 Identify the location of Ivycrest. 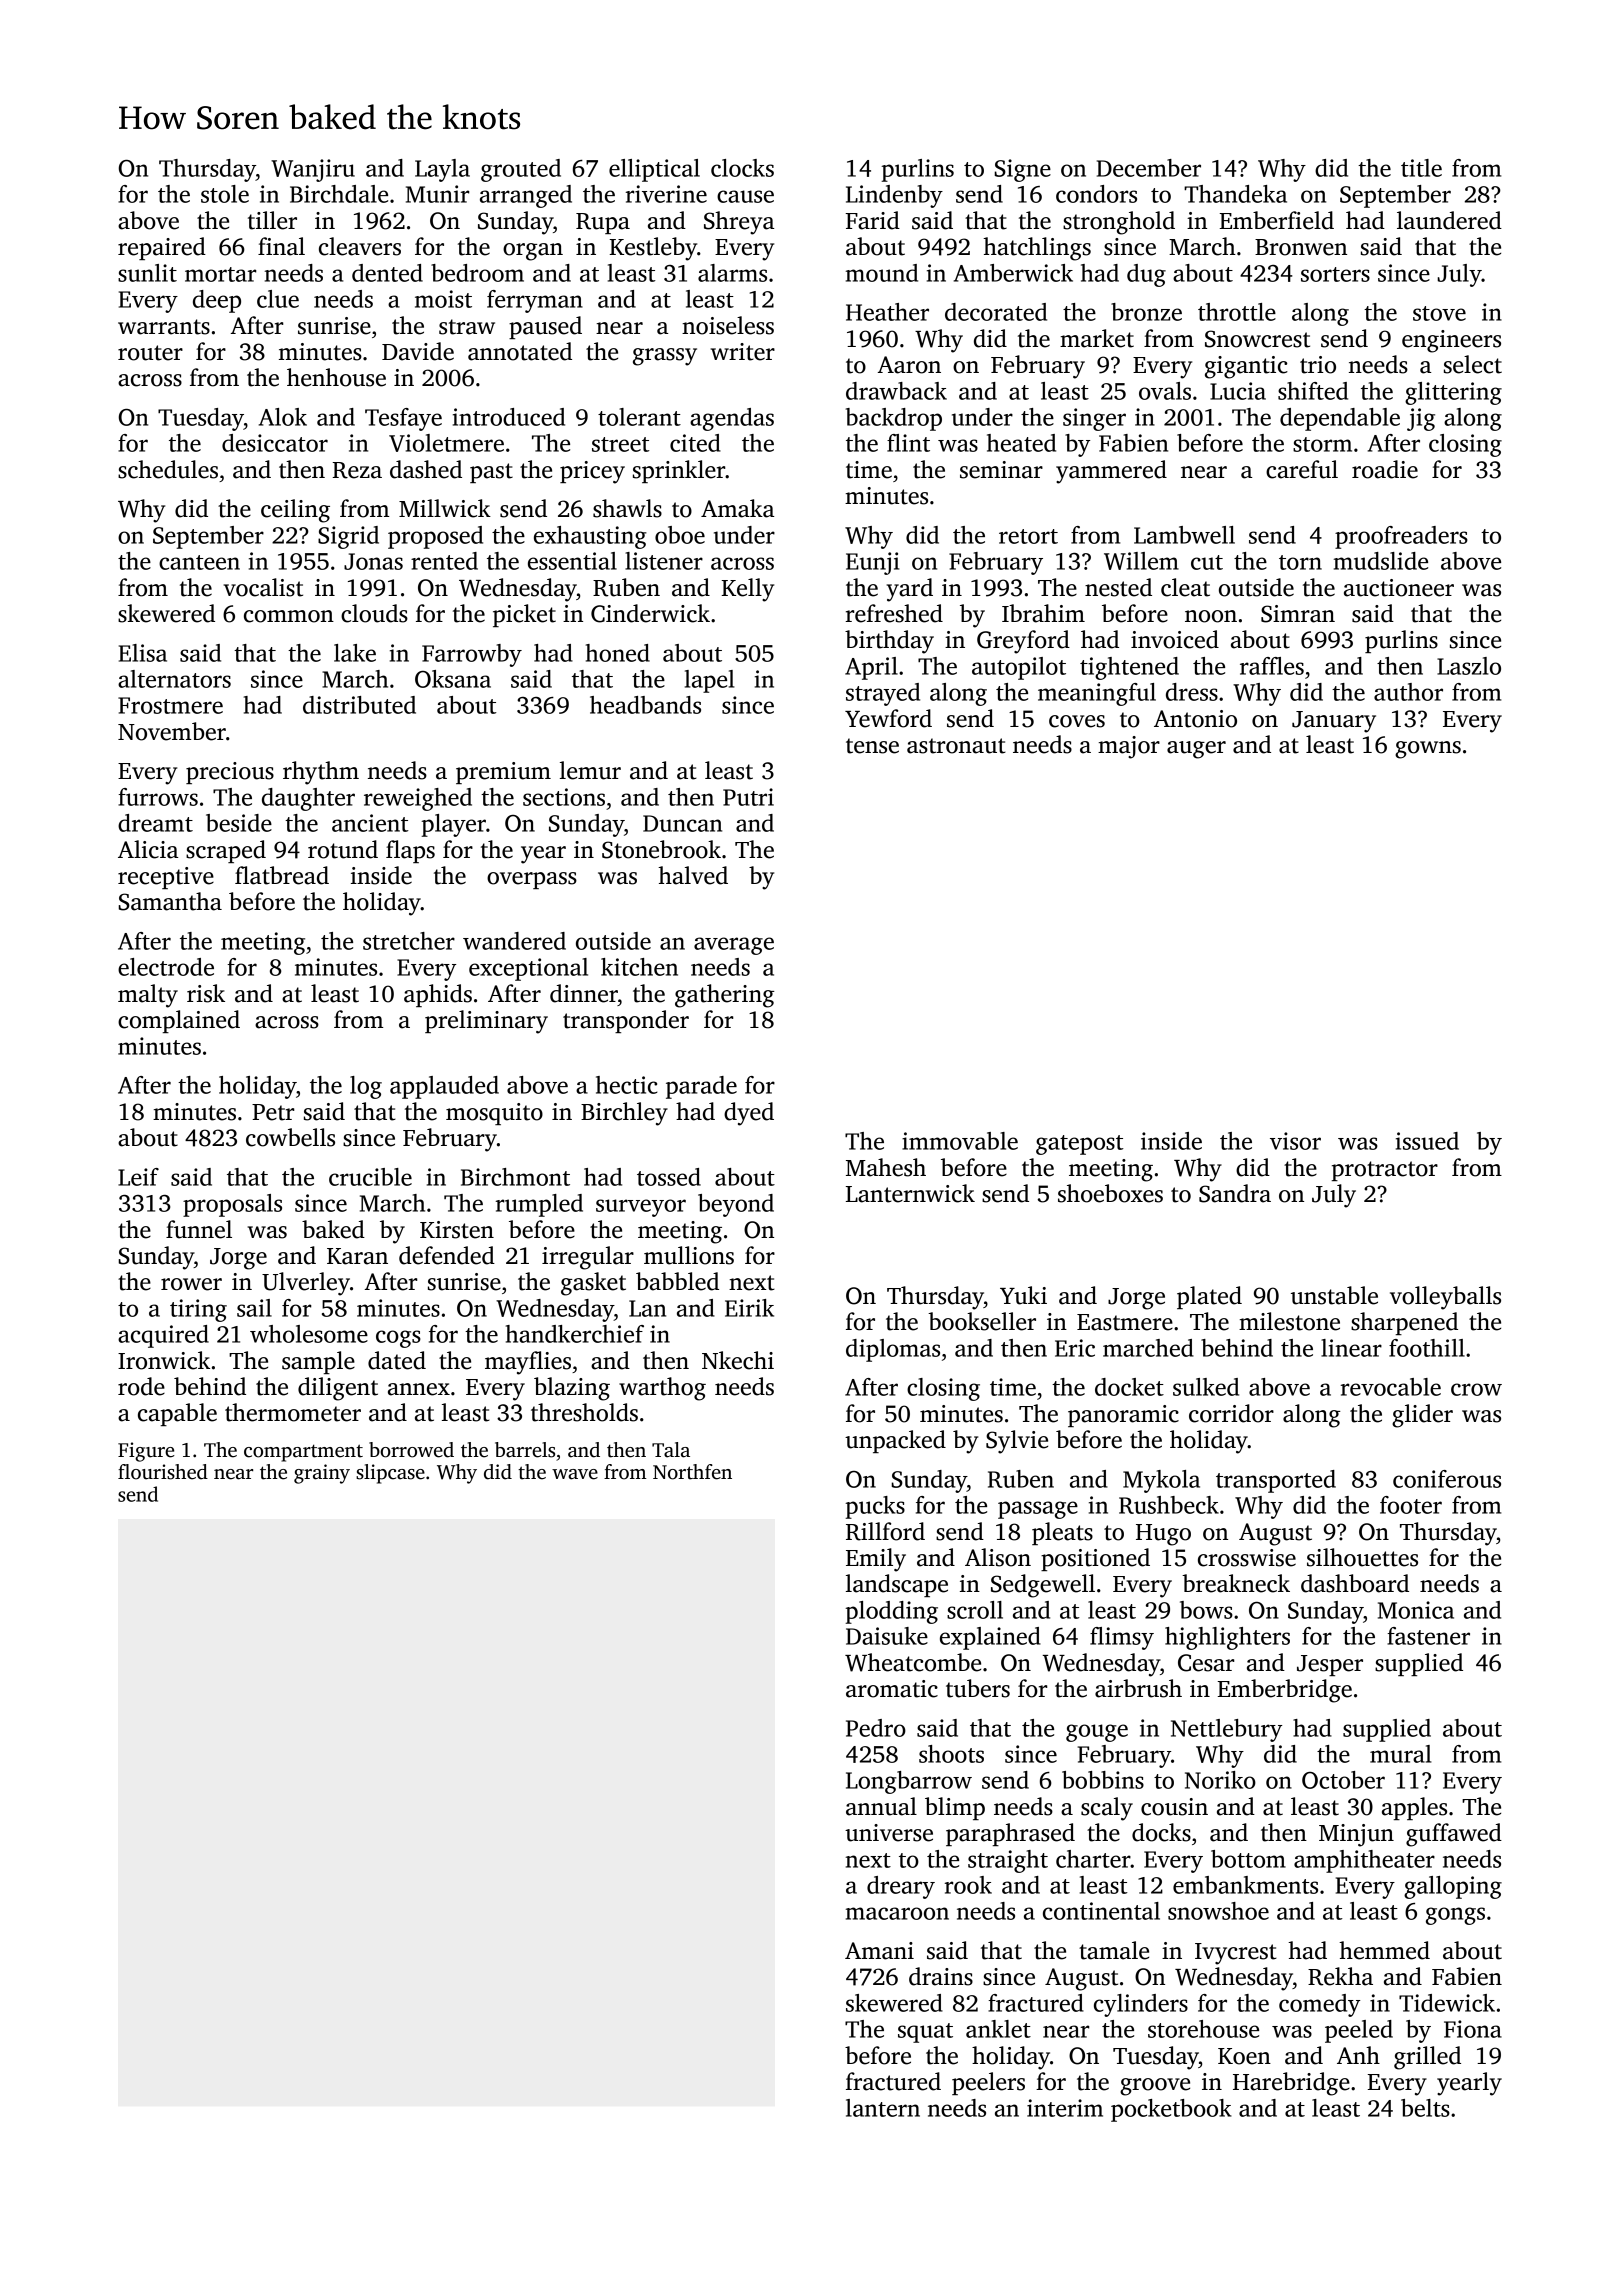
(1236, 1954).
